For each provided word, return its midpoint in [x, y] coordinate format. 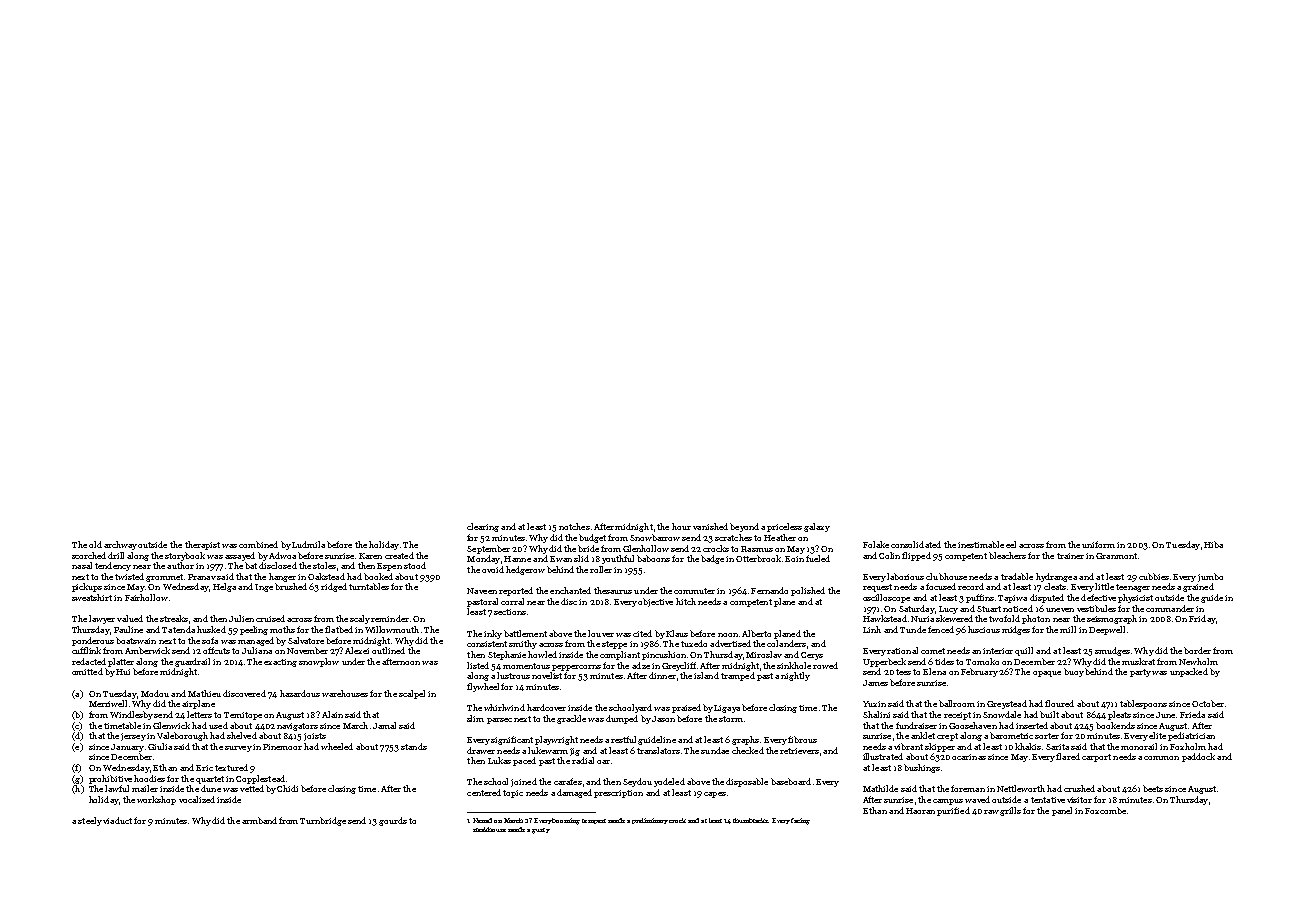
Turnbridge [323, 821]
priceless [784, 527]
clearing [483, 527]
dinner [662, 675]
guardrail [192, 662]
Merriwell [108, 703]
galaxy [817, 527]
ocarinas [969, 757]
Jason [663, 719]
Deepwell [1107, 630]
